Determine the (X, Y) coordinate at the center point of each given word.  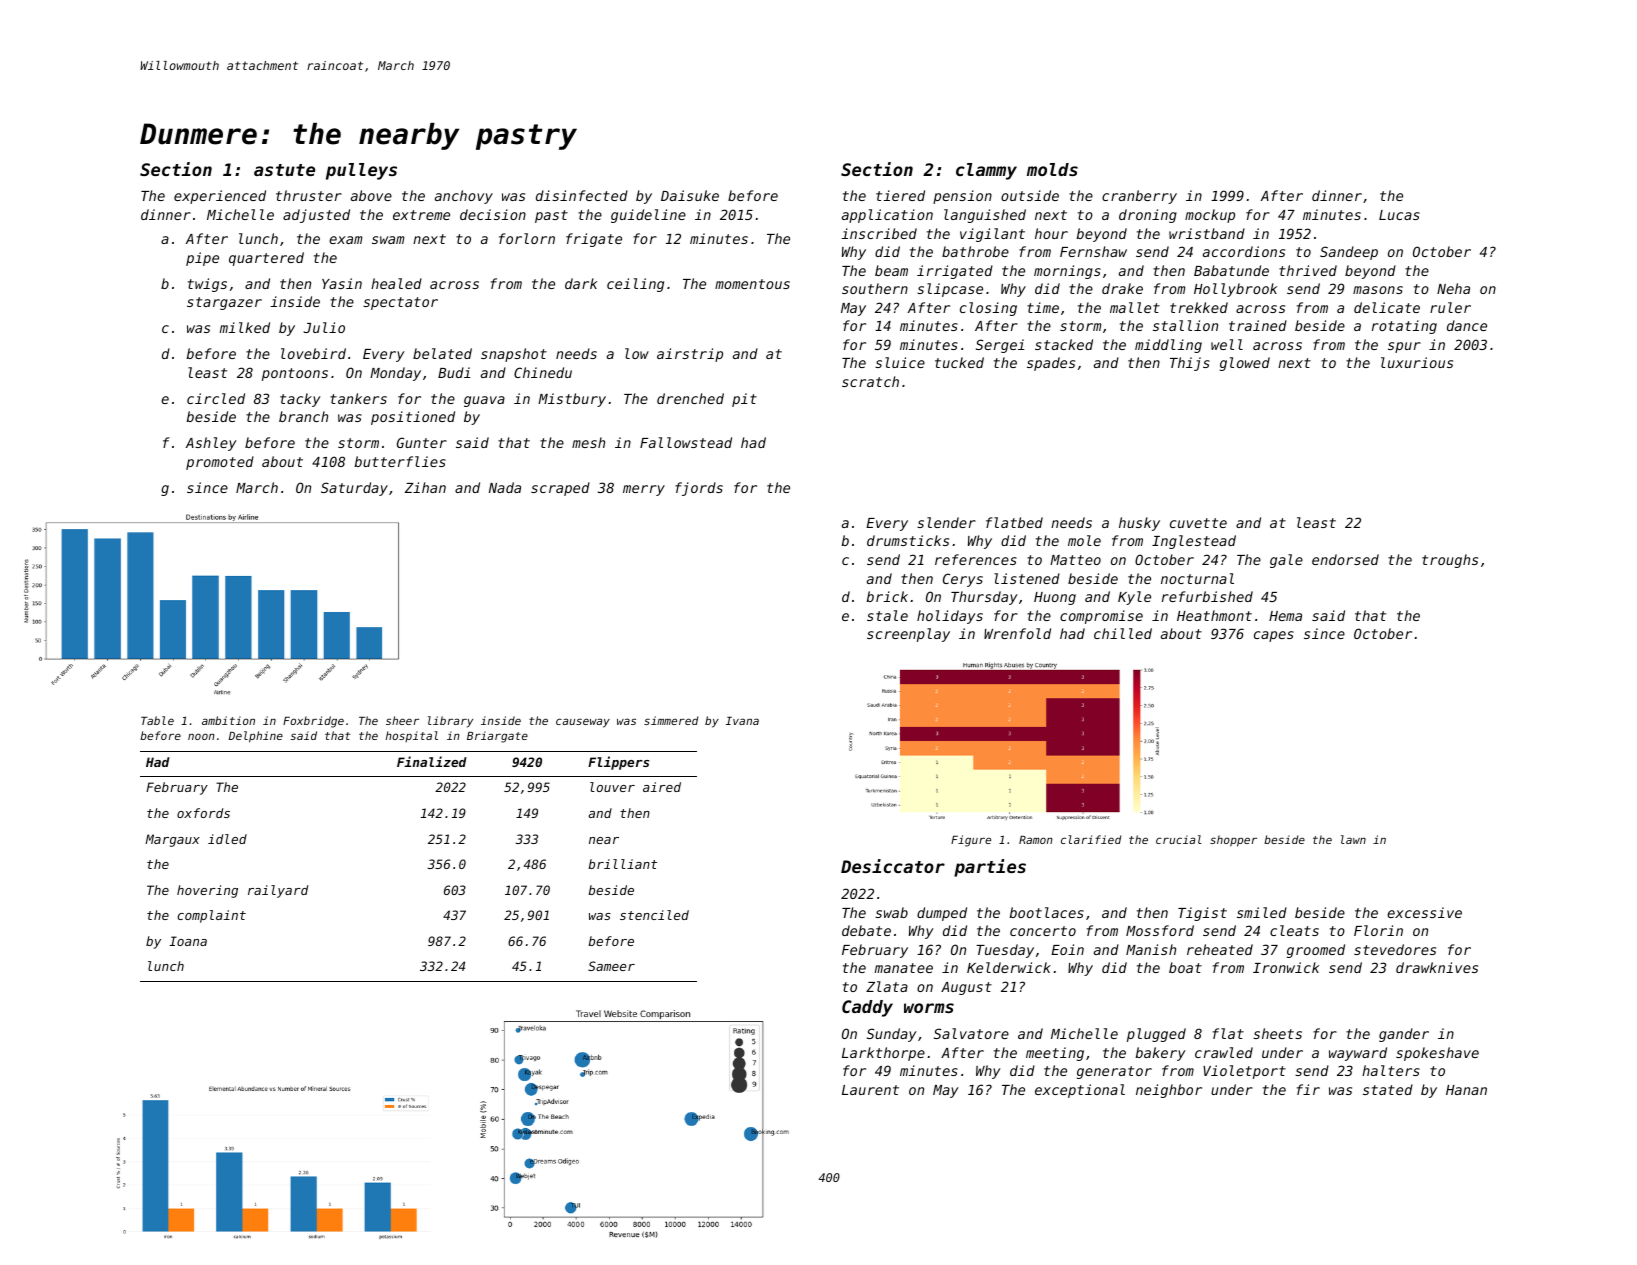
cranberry (1139, 197)
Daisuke (690, 195)
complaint (212, 916)
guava (484, 401)
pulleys (361, 171)
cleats (1294, 930)
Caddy (867, 1008)
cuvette (1198, 523)
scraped (560, 489)
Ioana (188, 941)
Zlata (887, 986)
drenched (690, 398)
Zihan (425, 487)
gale (1286, 561)
